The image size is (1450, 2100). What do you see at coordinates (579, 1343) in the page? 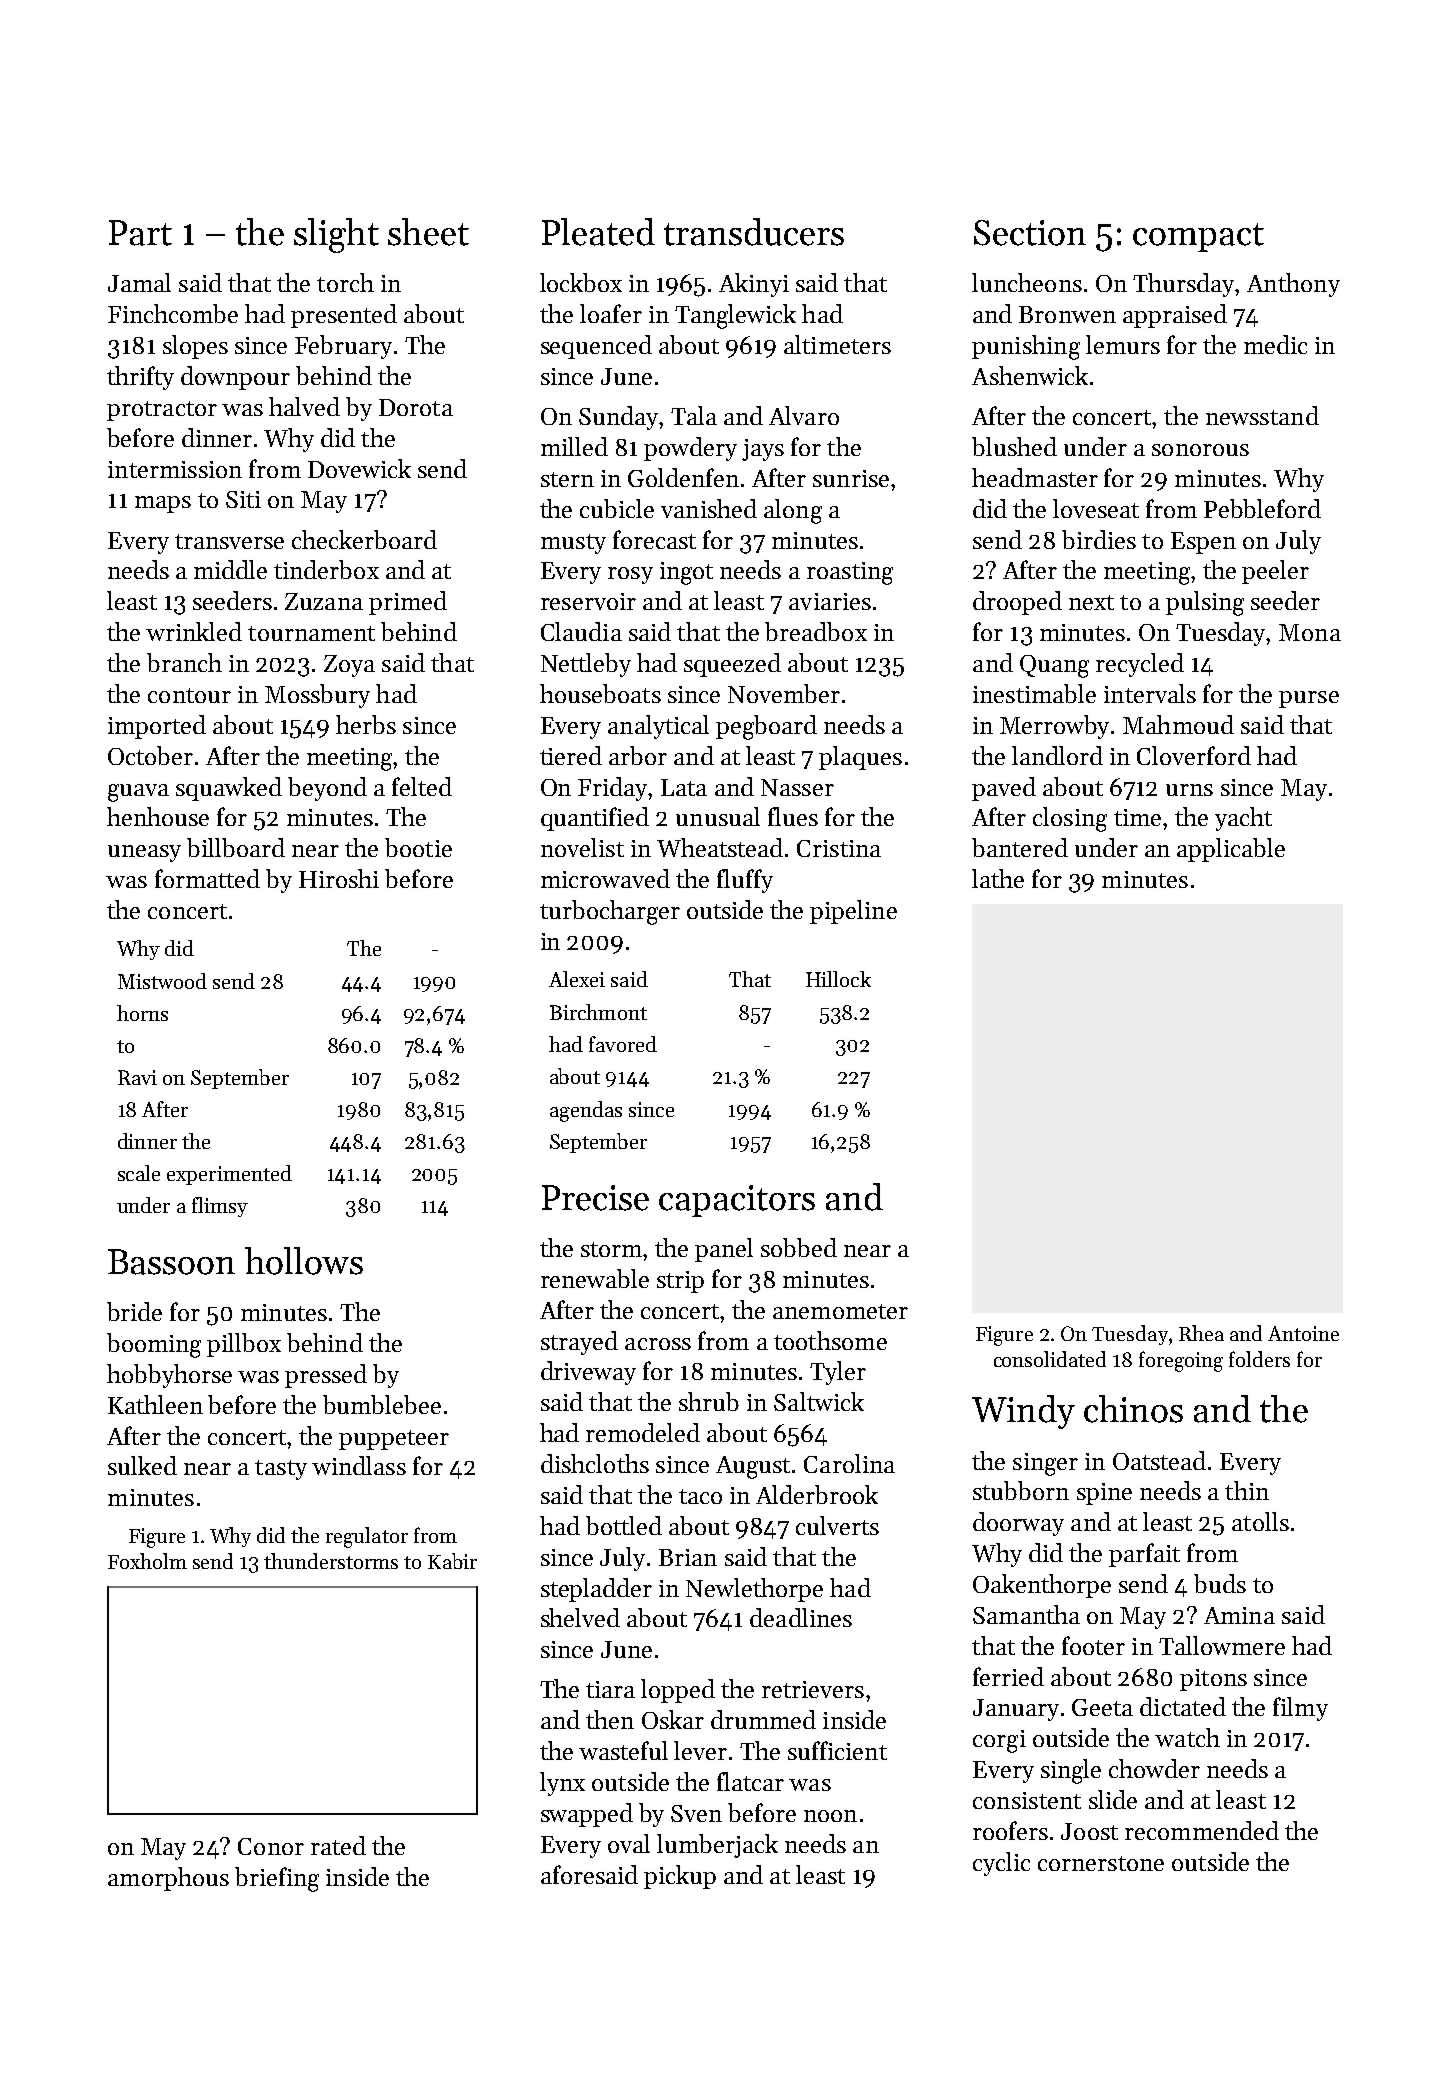
I see `strayed` at bounding box center [579, 1343].
